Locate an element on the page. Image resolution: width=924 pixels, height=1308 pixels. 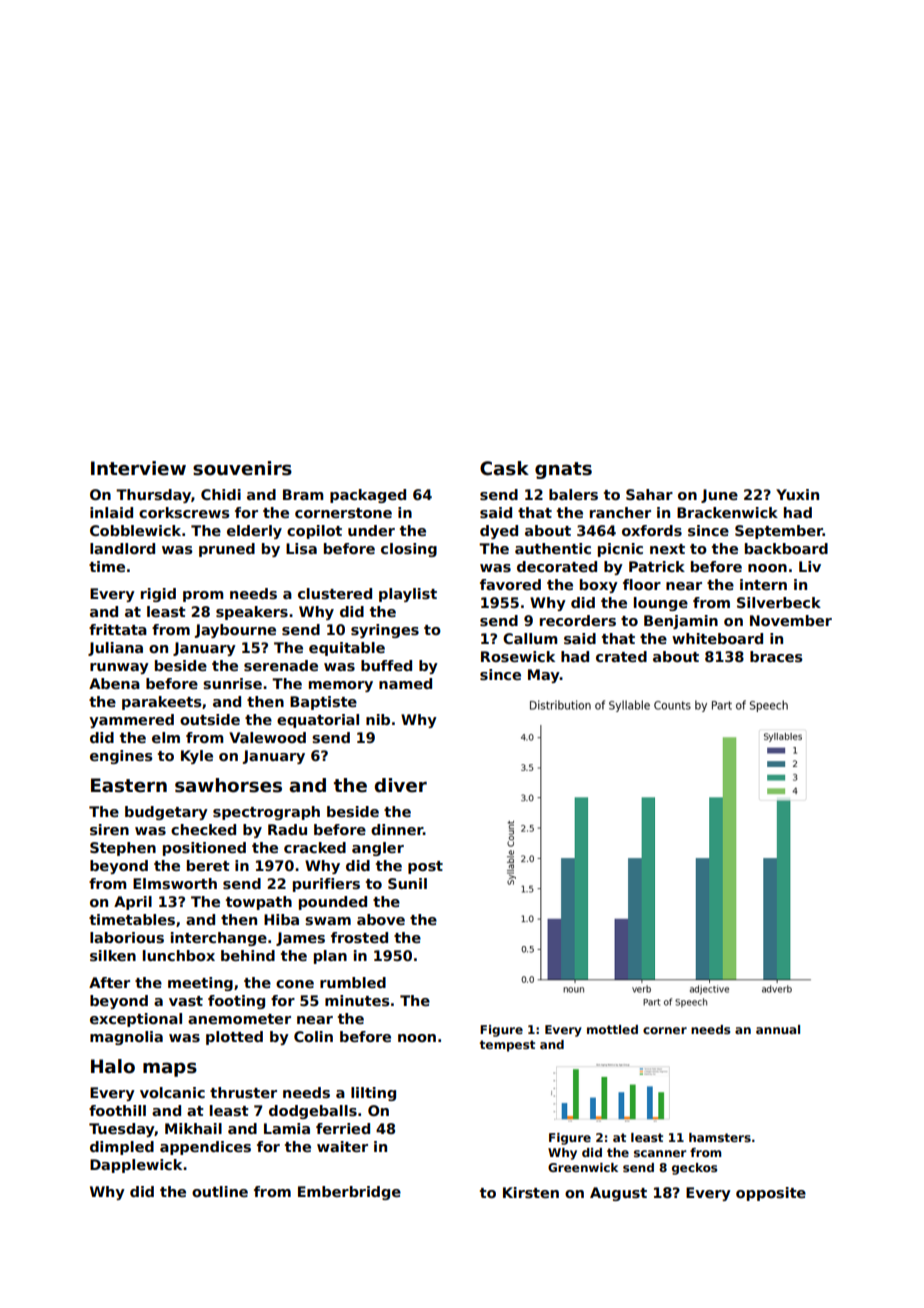
outline is located at coordinates (220, 1191).
